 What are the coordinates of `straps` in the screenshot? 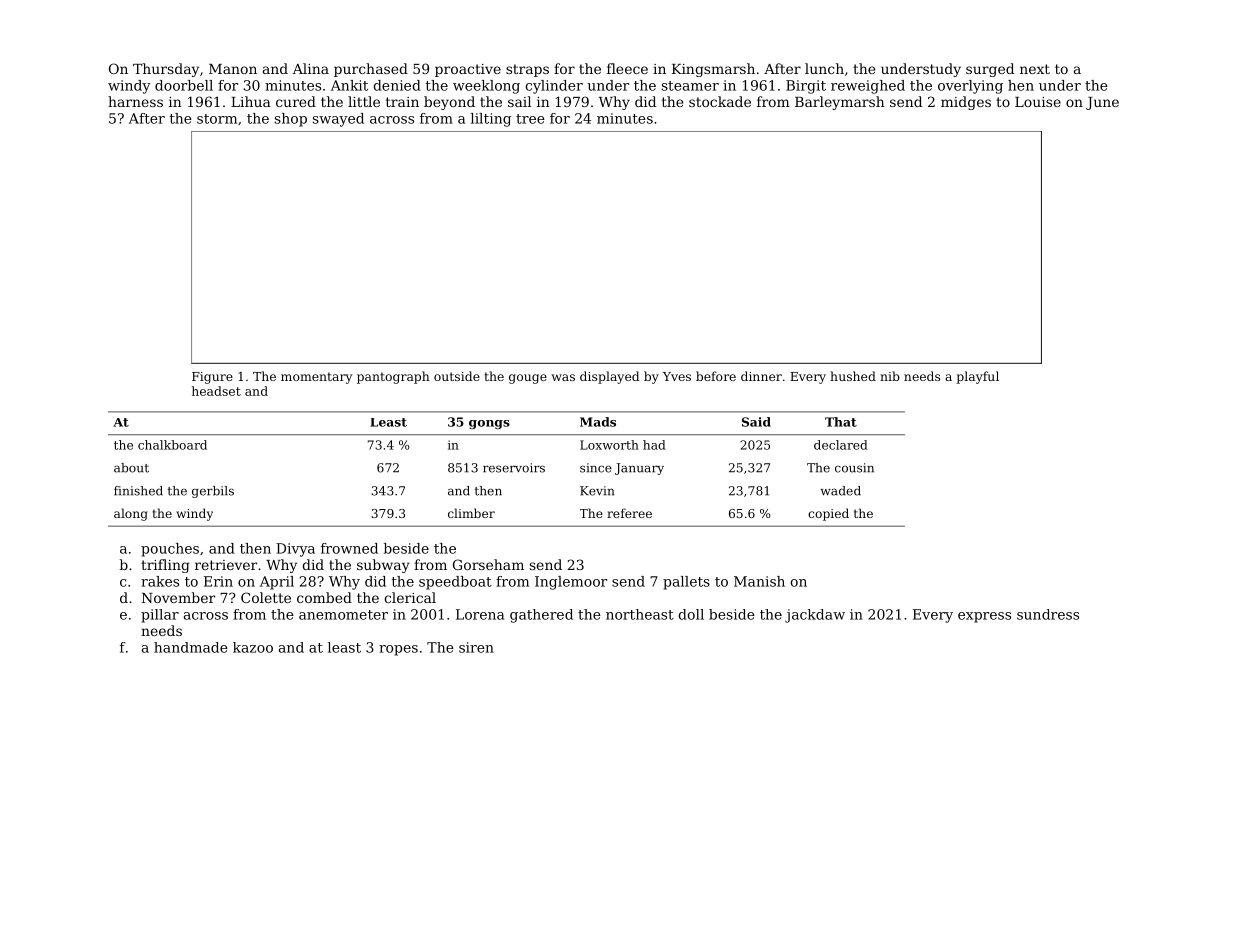 It's located at (527, 70).
